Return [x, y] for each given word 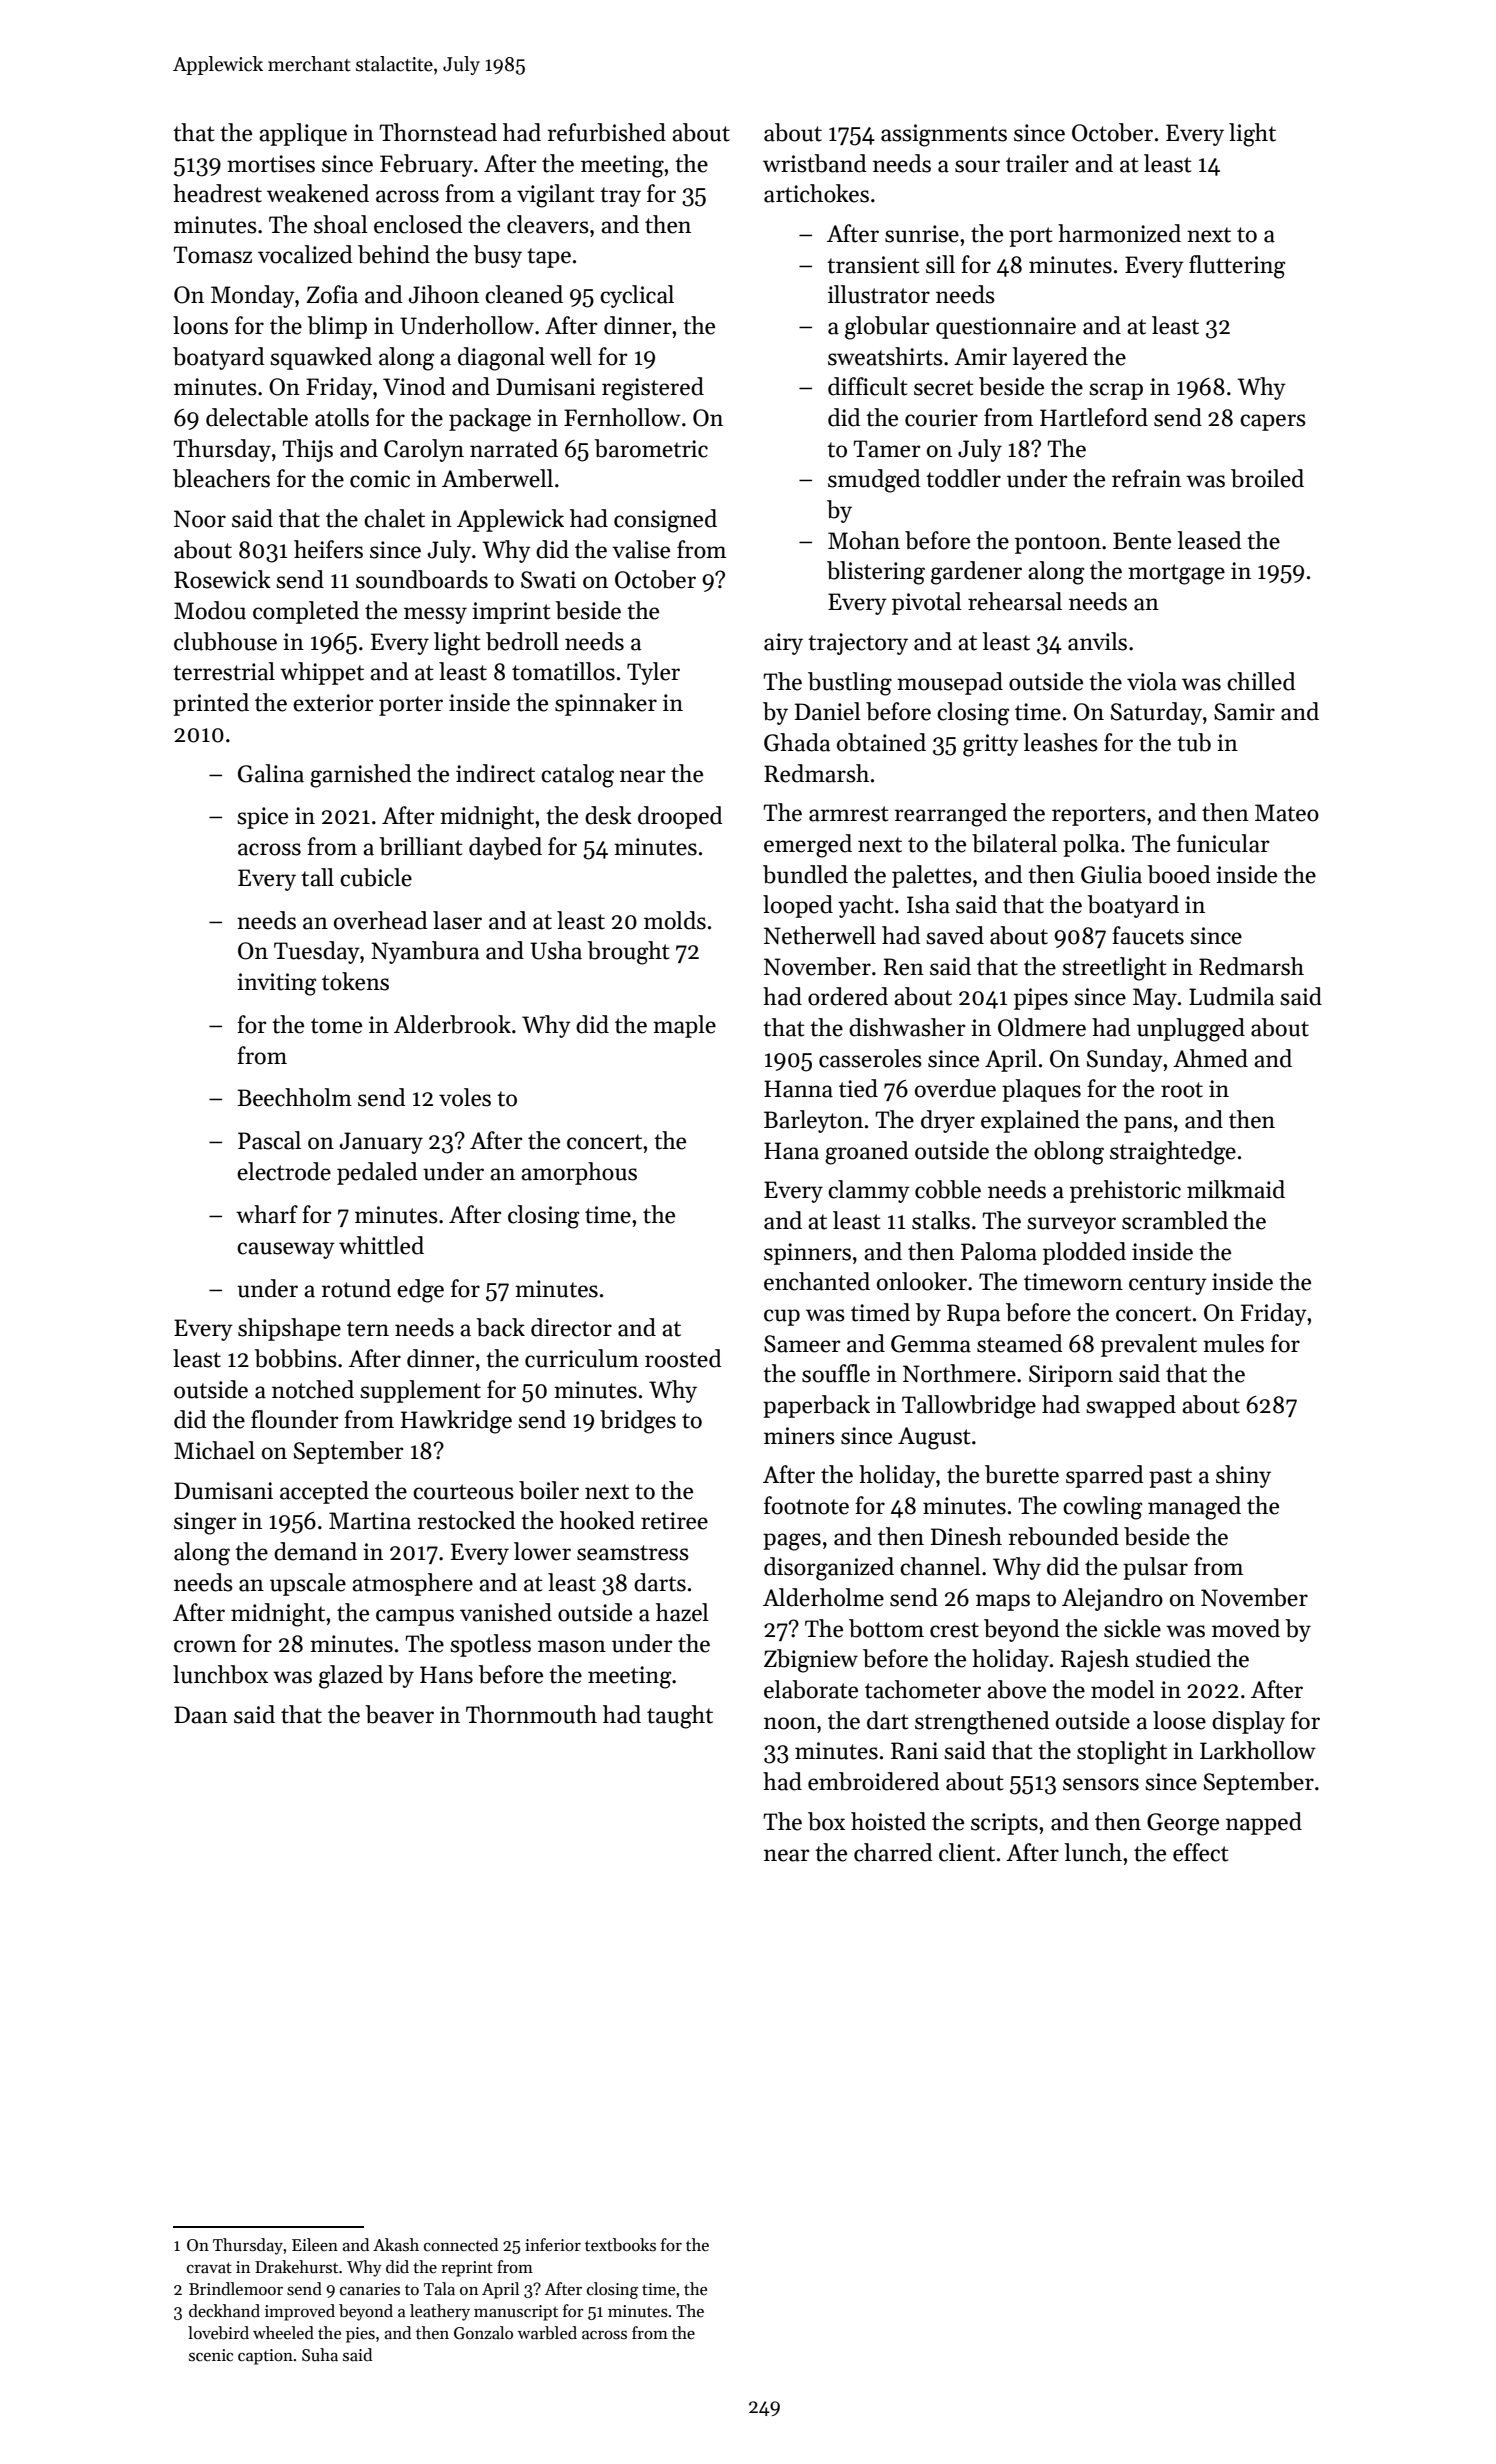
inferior [553, 2245]
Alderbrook [452, 1024]
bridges [638, 1422]
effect [1201, 1852]
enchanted [817, 1281]
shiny [1243, 1476]
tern [368, 1329]
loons [200, 325]
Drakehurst [296, 2267]
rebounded [1064, 1536]
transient [873, 265]
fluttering [1237, 267]
